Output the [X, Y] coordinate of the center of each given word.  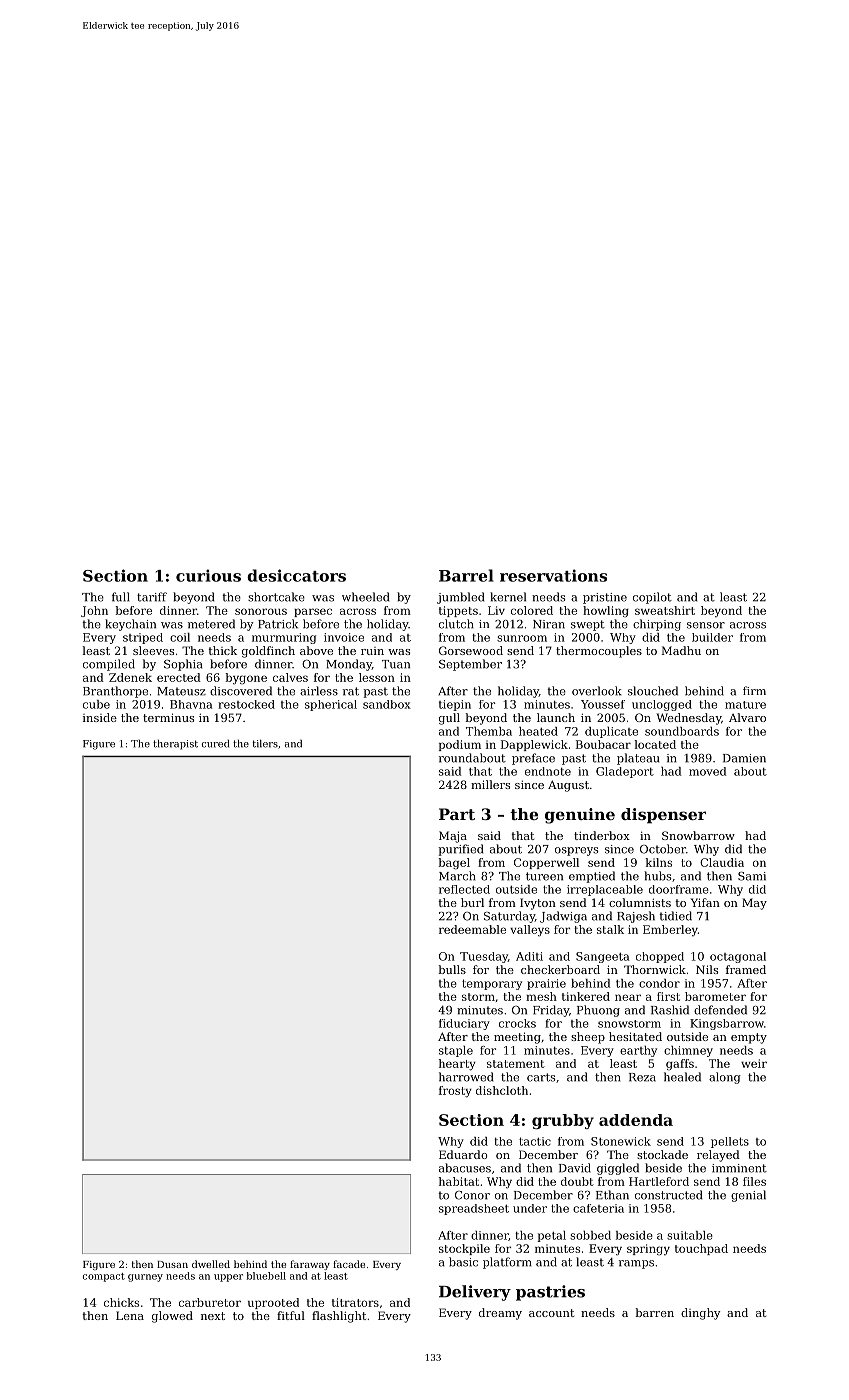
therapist [175, 745]
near [628, 997]
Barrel [466, 575]
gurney [145, 1278]
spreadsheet [474, 1209]
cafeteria [598, 1208]
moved [707, 771]
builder [712, 637]
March [457, 876]
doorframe [679, 889]
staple [456, 1051]
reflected [464, 889]
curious [208, 575]
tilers [265, 744]
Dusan [172, 1264]
